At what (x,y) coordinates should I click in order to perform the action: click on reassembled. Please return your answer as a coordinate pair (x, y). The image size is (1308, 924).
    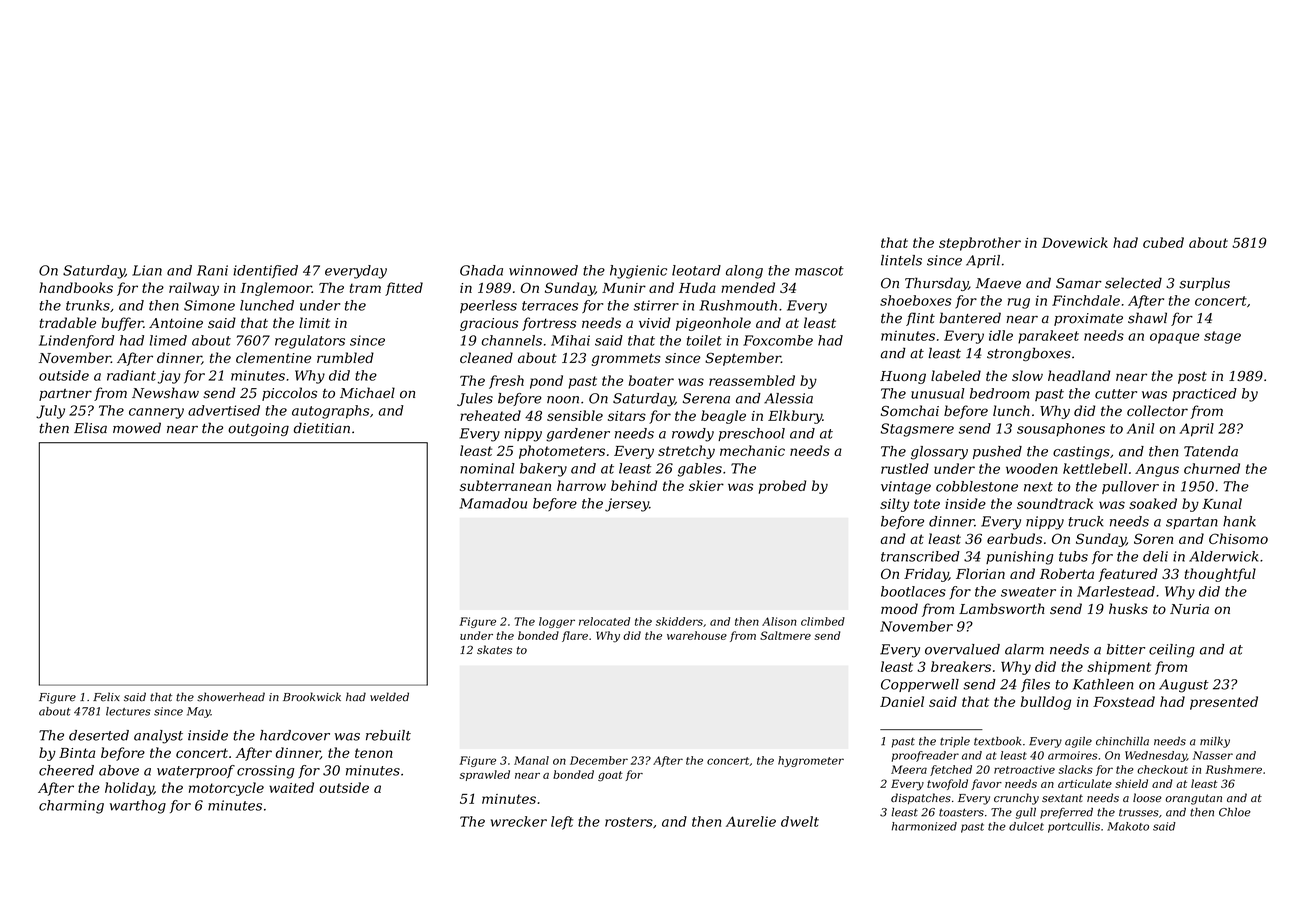
    Looking at the image, I should click on (752, 380).
